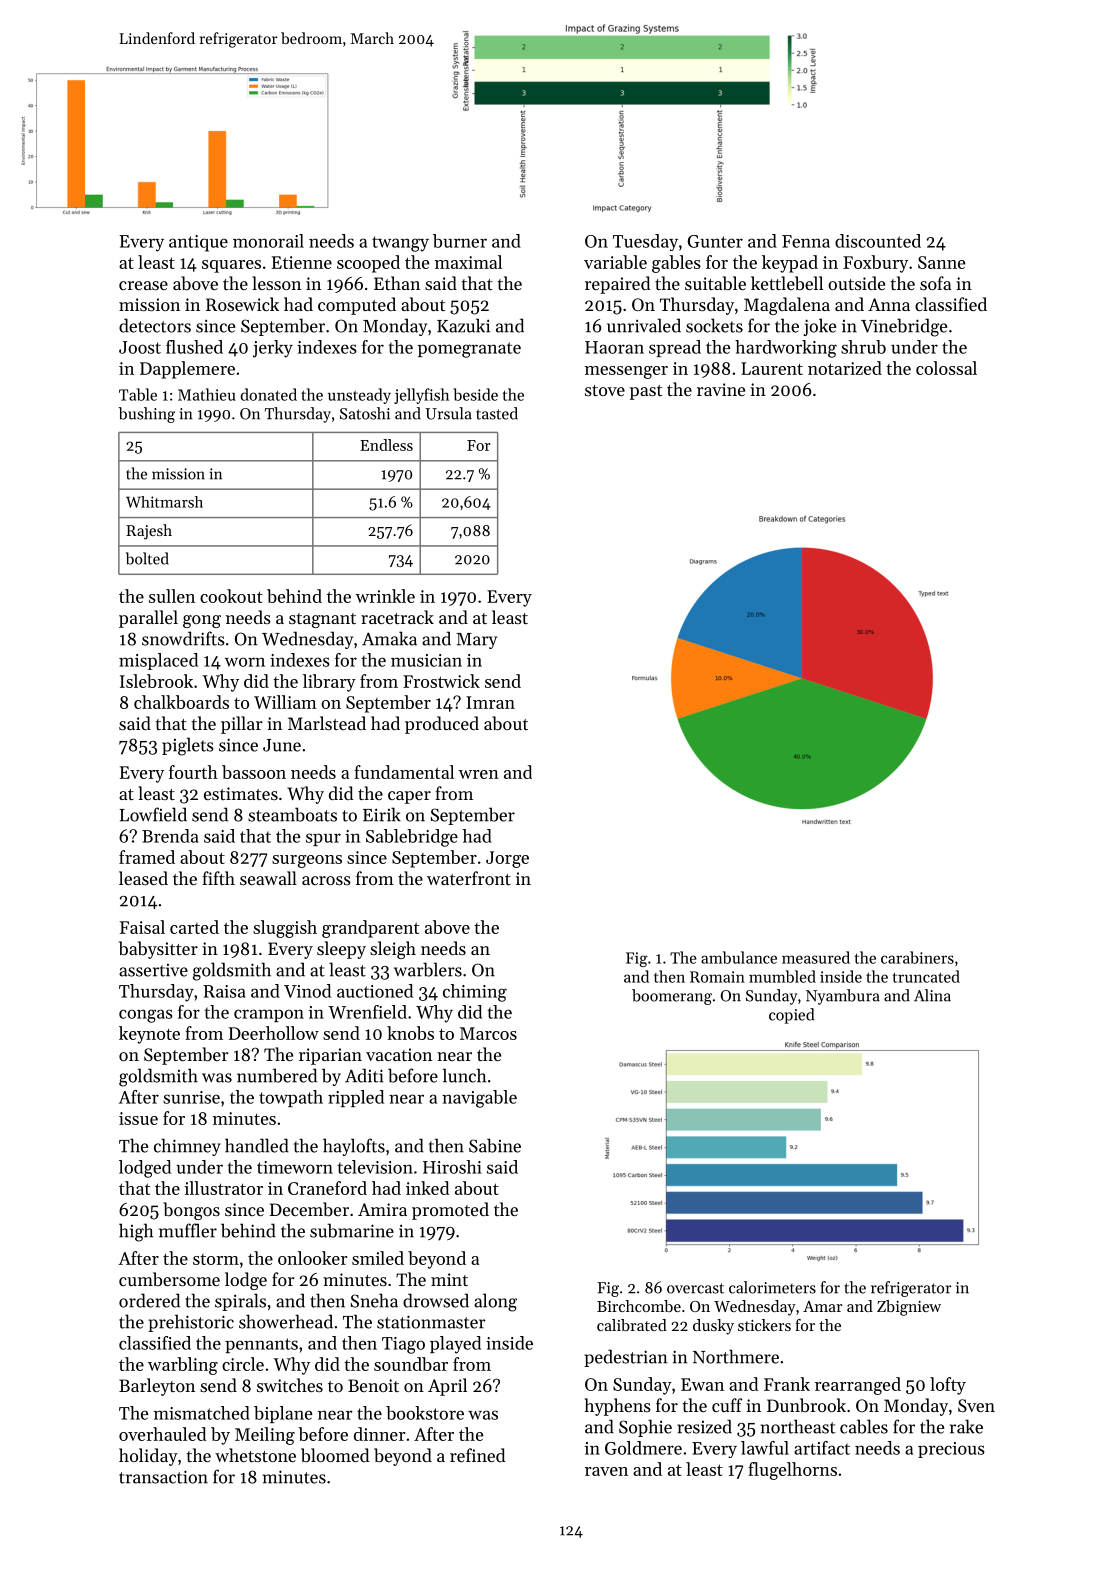  I want to click on carabiners, so click(917, 957).
